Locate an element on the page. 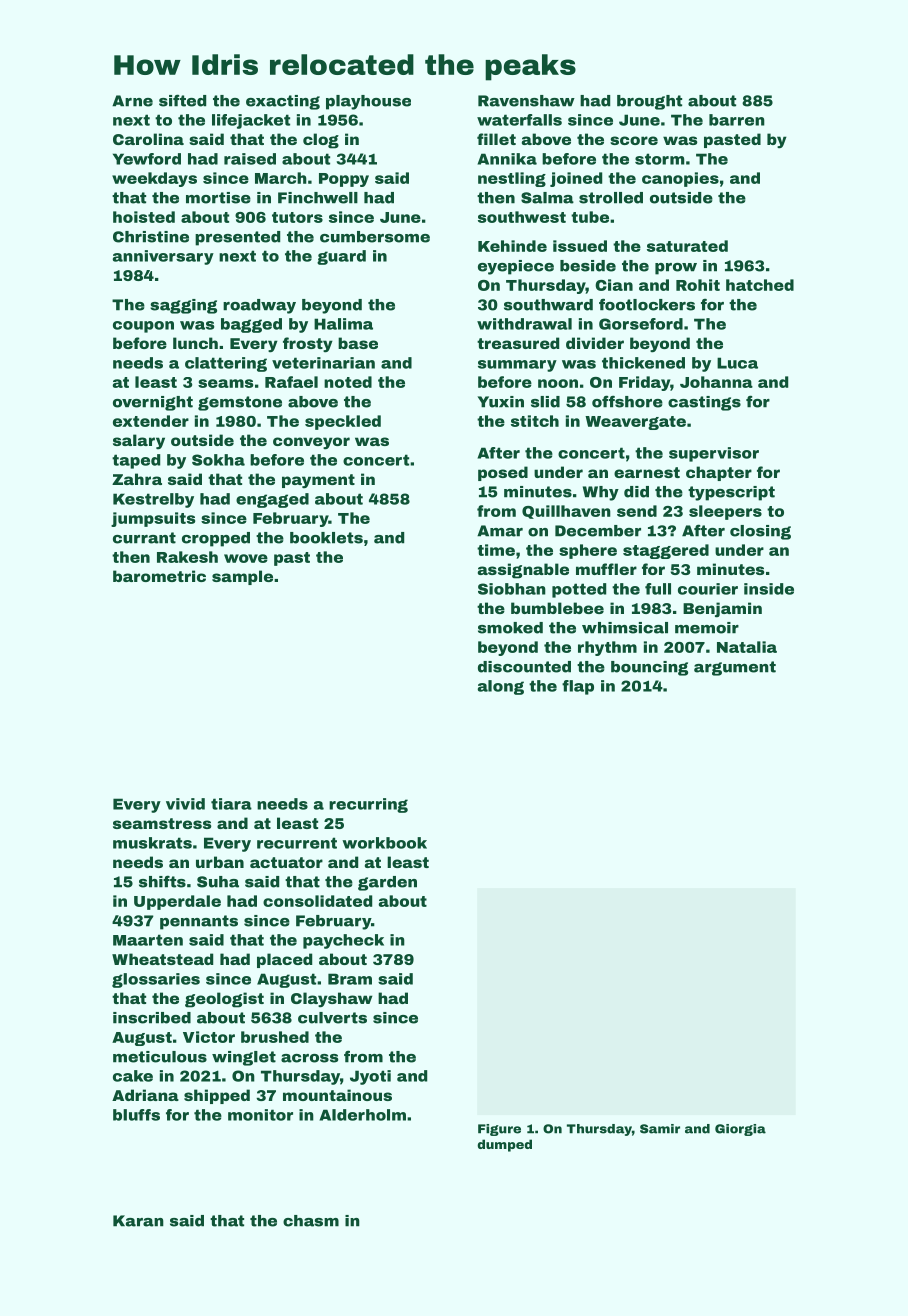  Gorseford is located at coordinates (641, 324).
